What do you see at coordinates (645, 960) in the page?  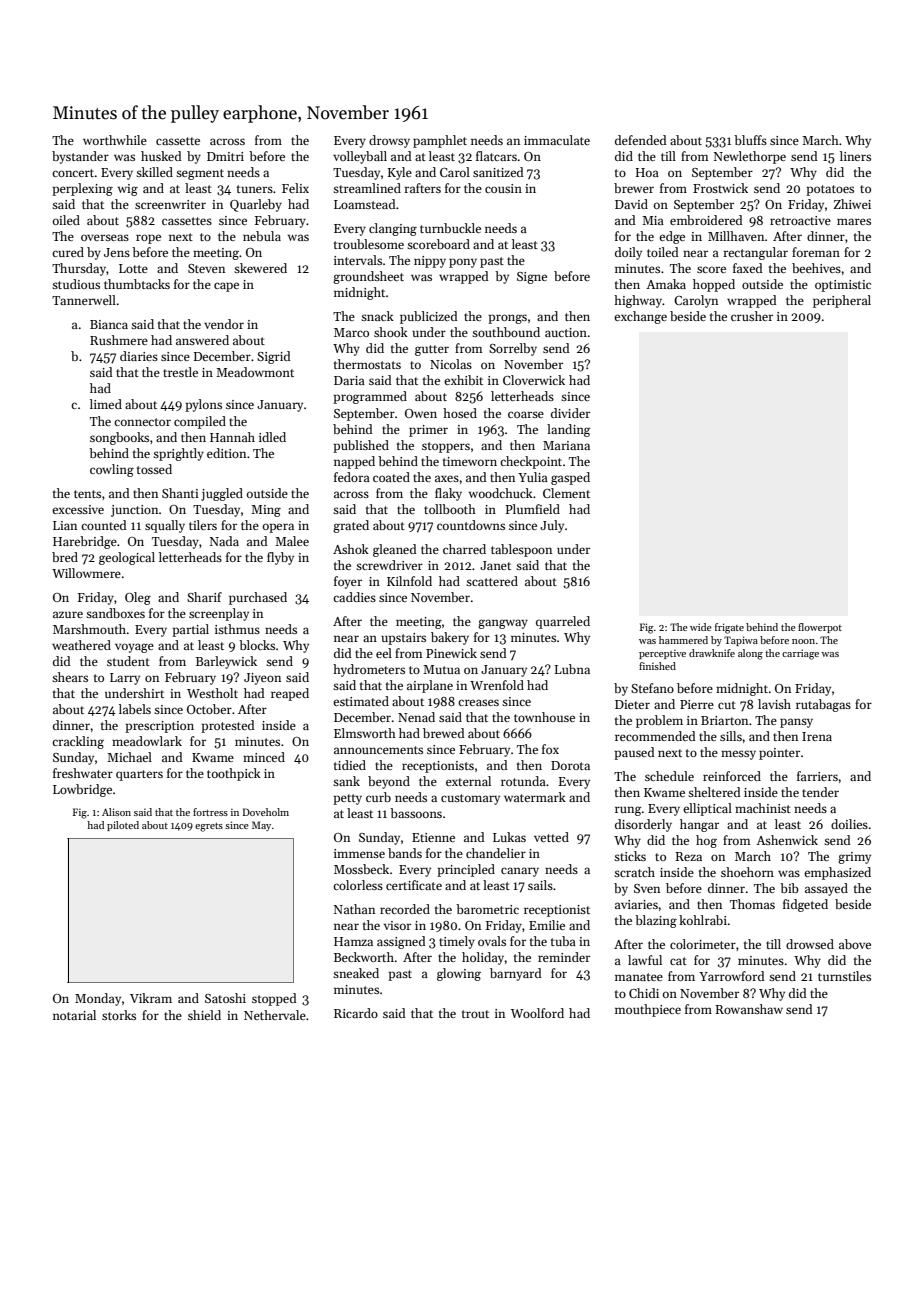 I see `lawful` at bounding box center [645, 960].
